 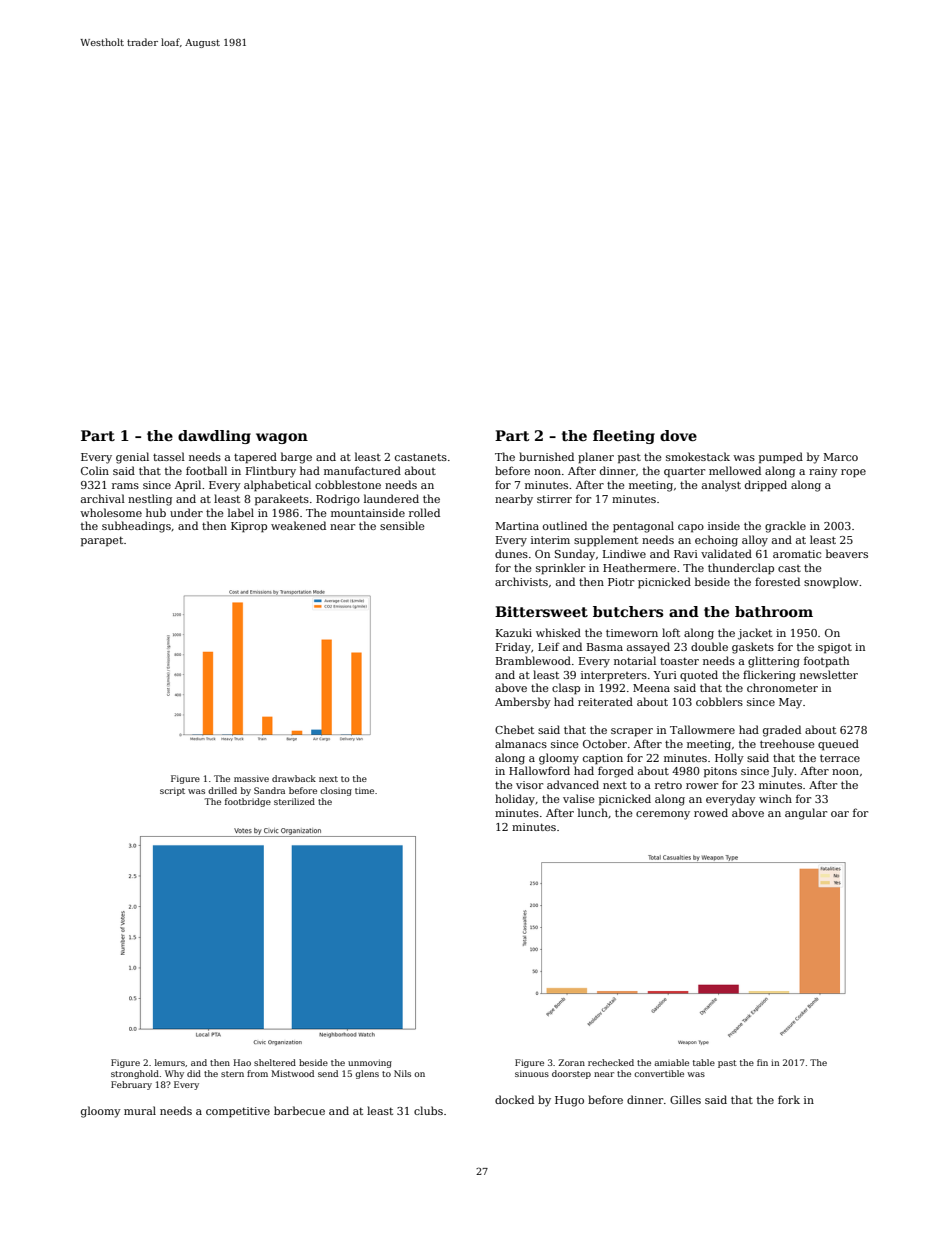 I want to click on dove, so click(x=678, y=435).
